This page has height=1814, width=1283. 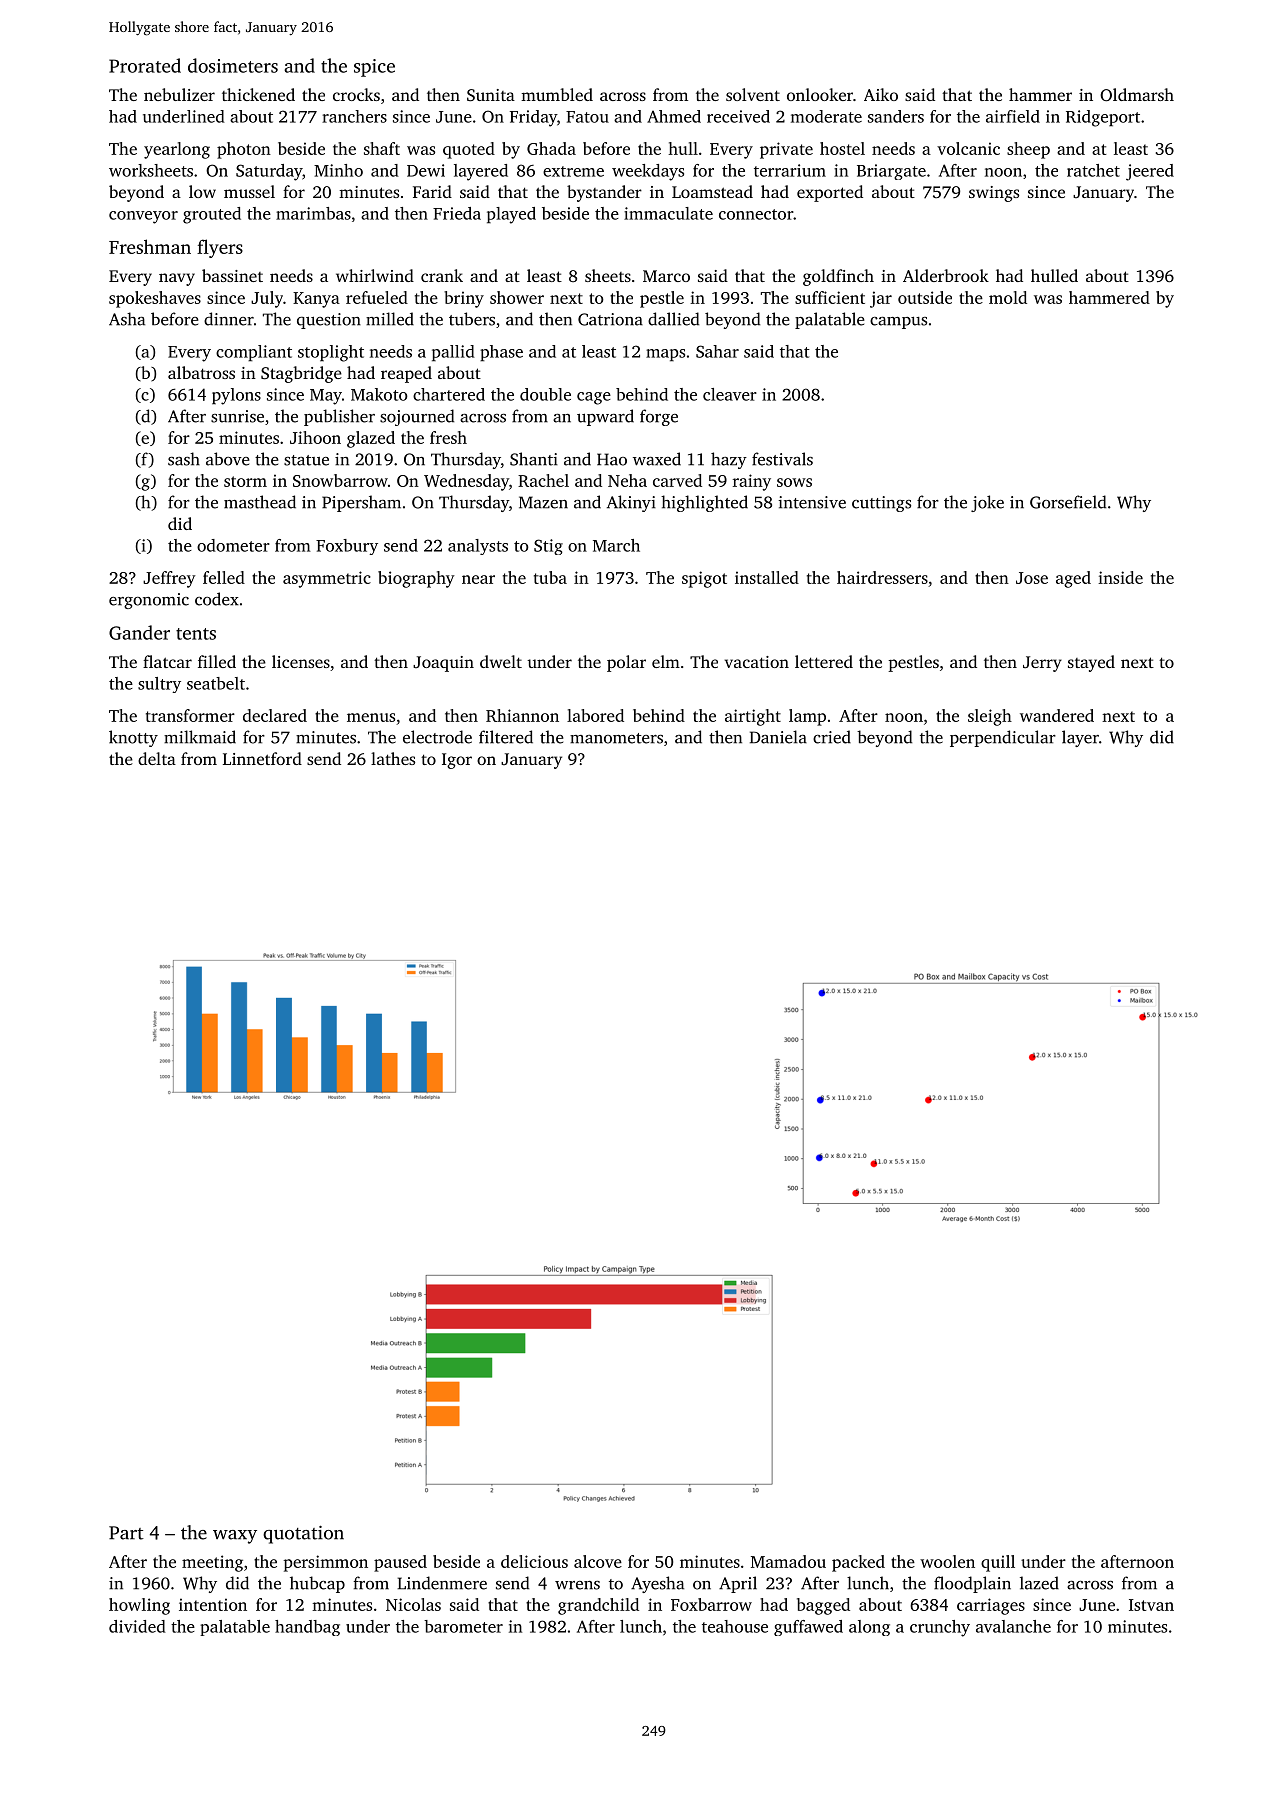 What do you see at coordinates (303, 1535) in the page?
I see `quotation` at bounding box center [303, 1535].
